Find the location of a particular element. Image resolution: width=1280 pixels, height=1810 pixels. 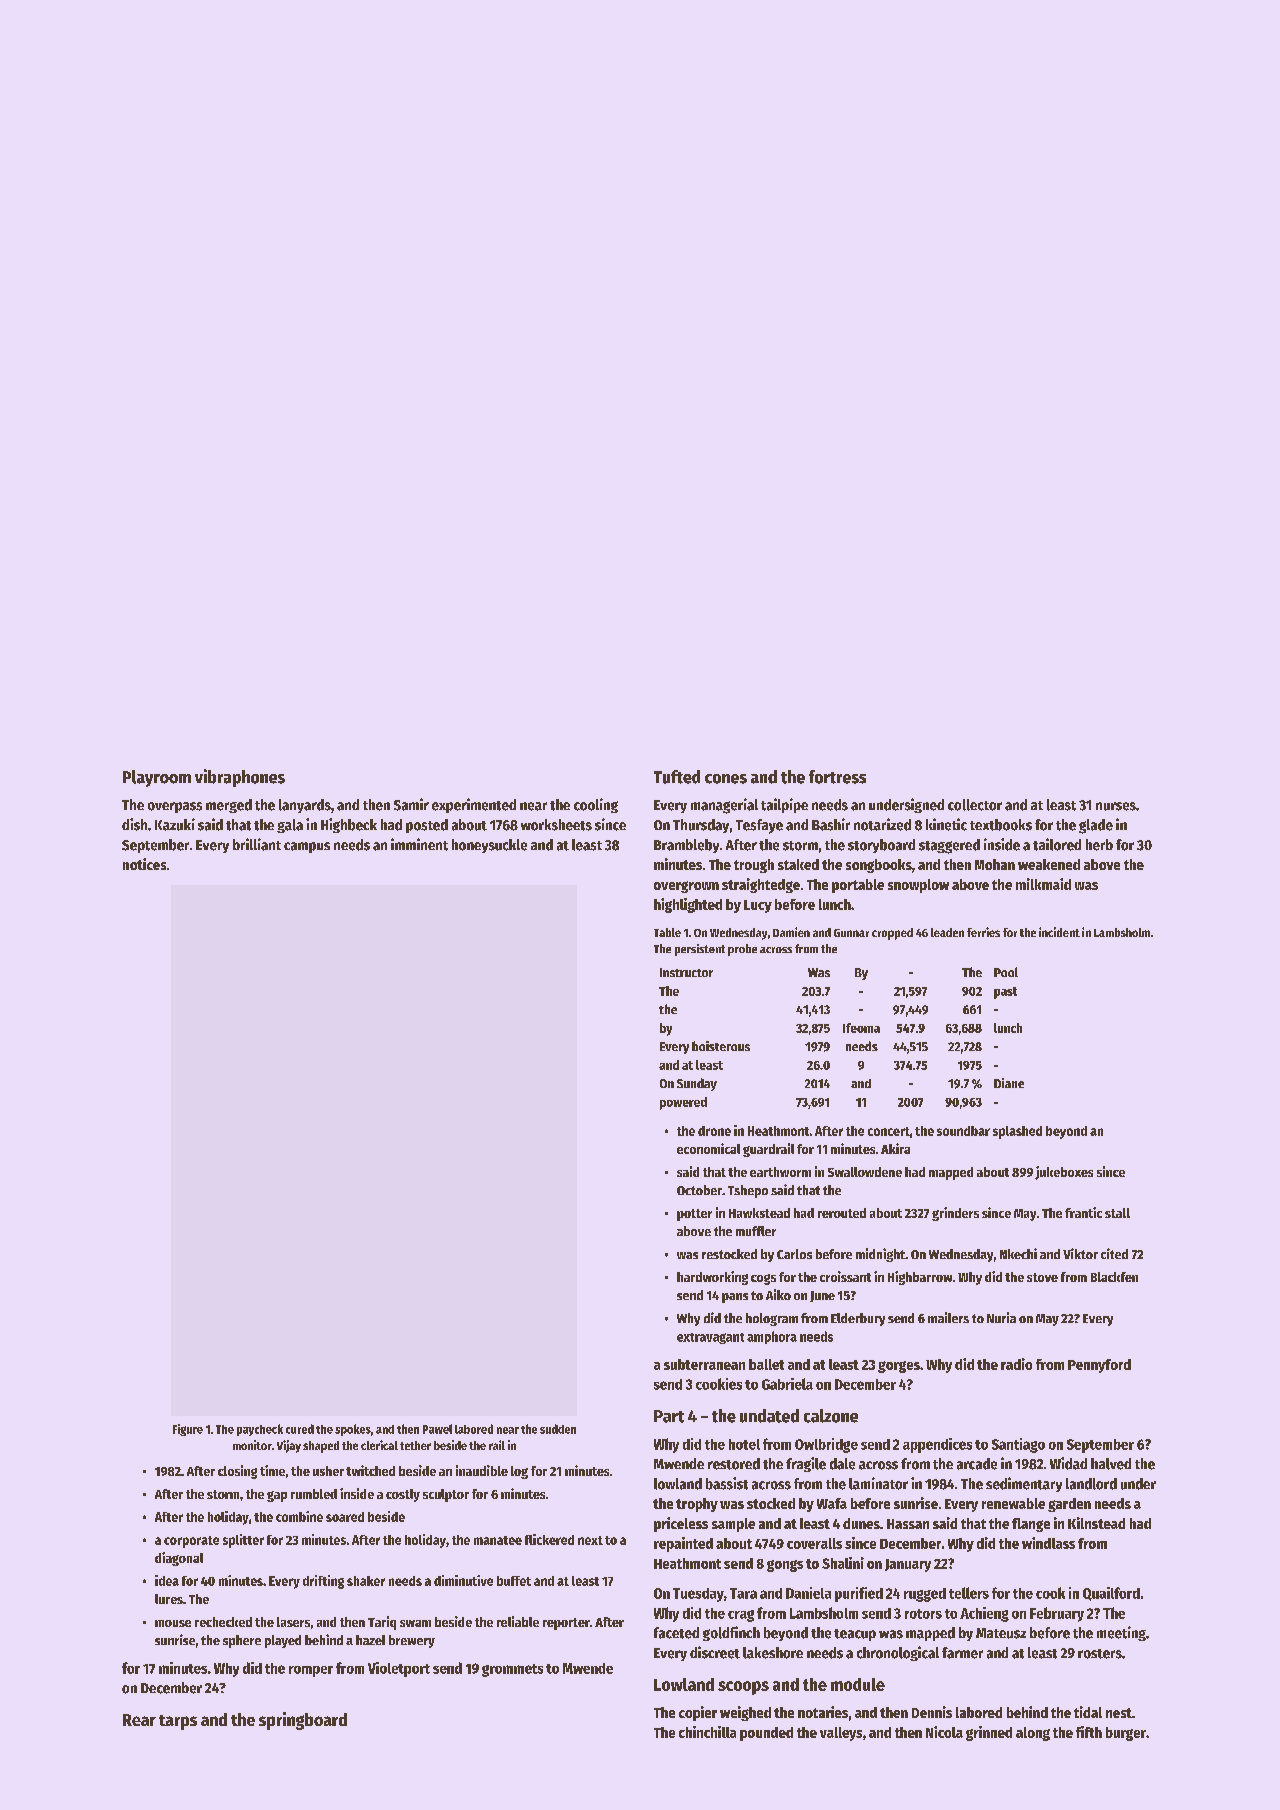

pans is located at coordinates (735, 1298).
